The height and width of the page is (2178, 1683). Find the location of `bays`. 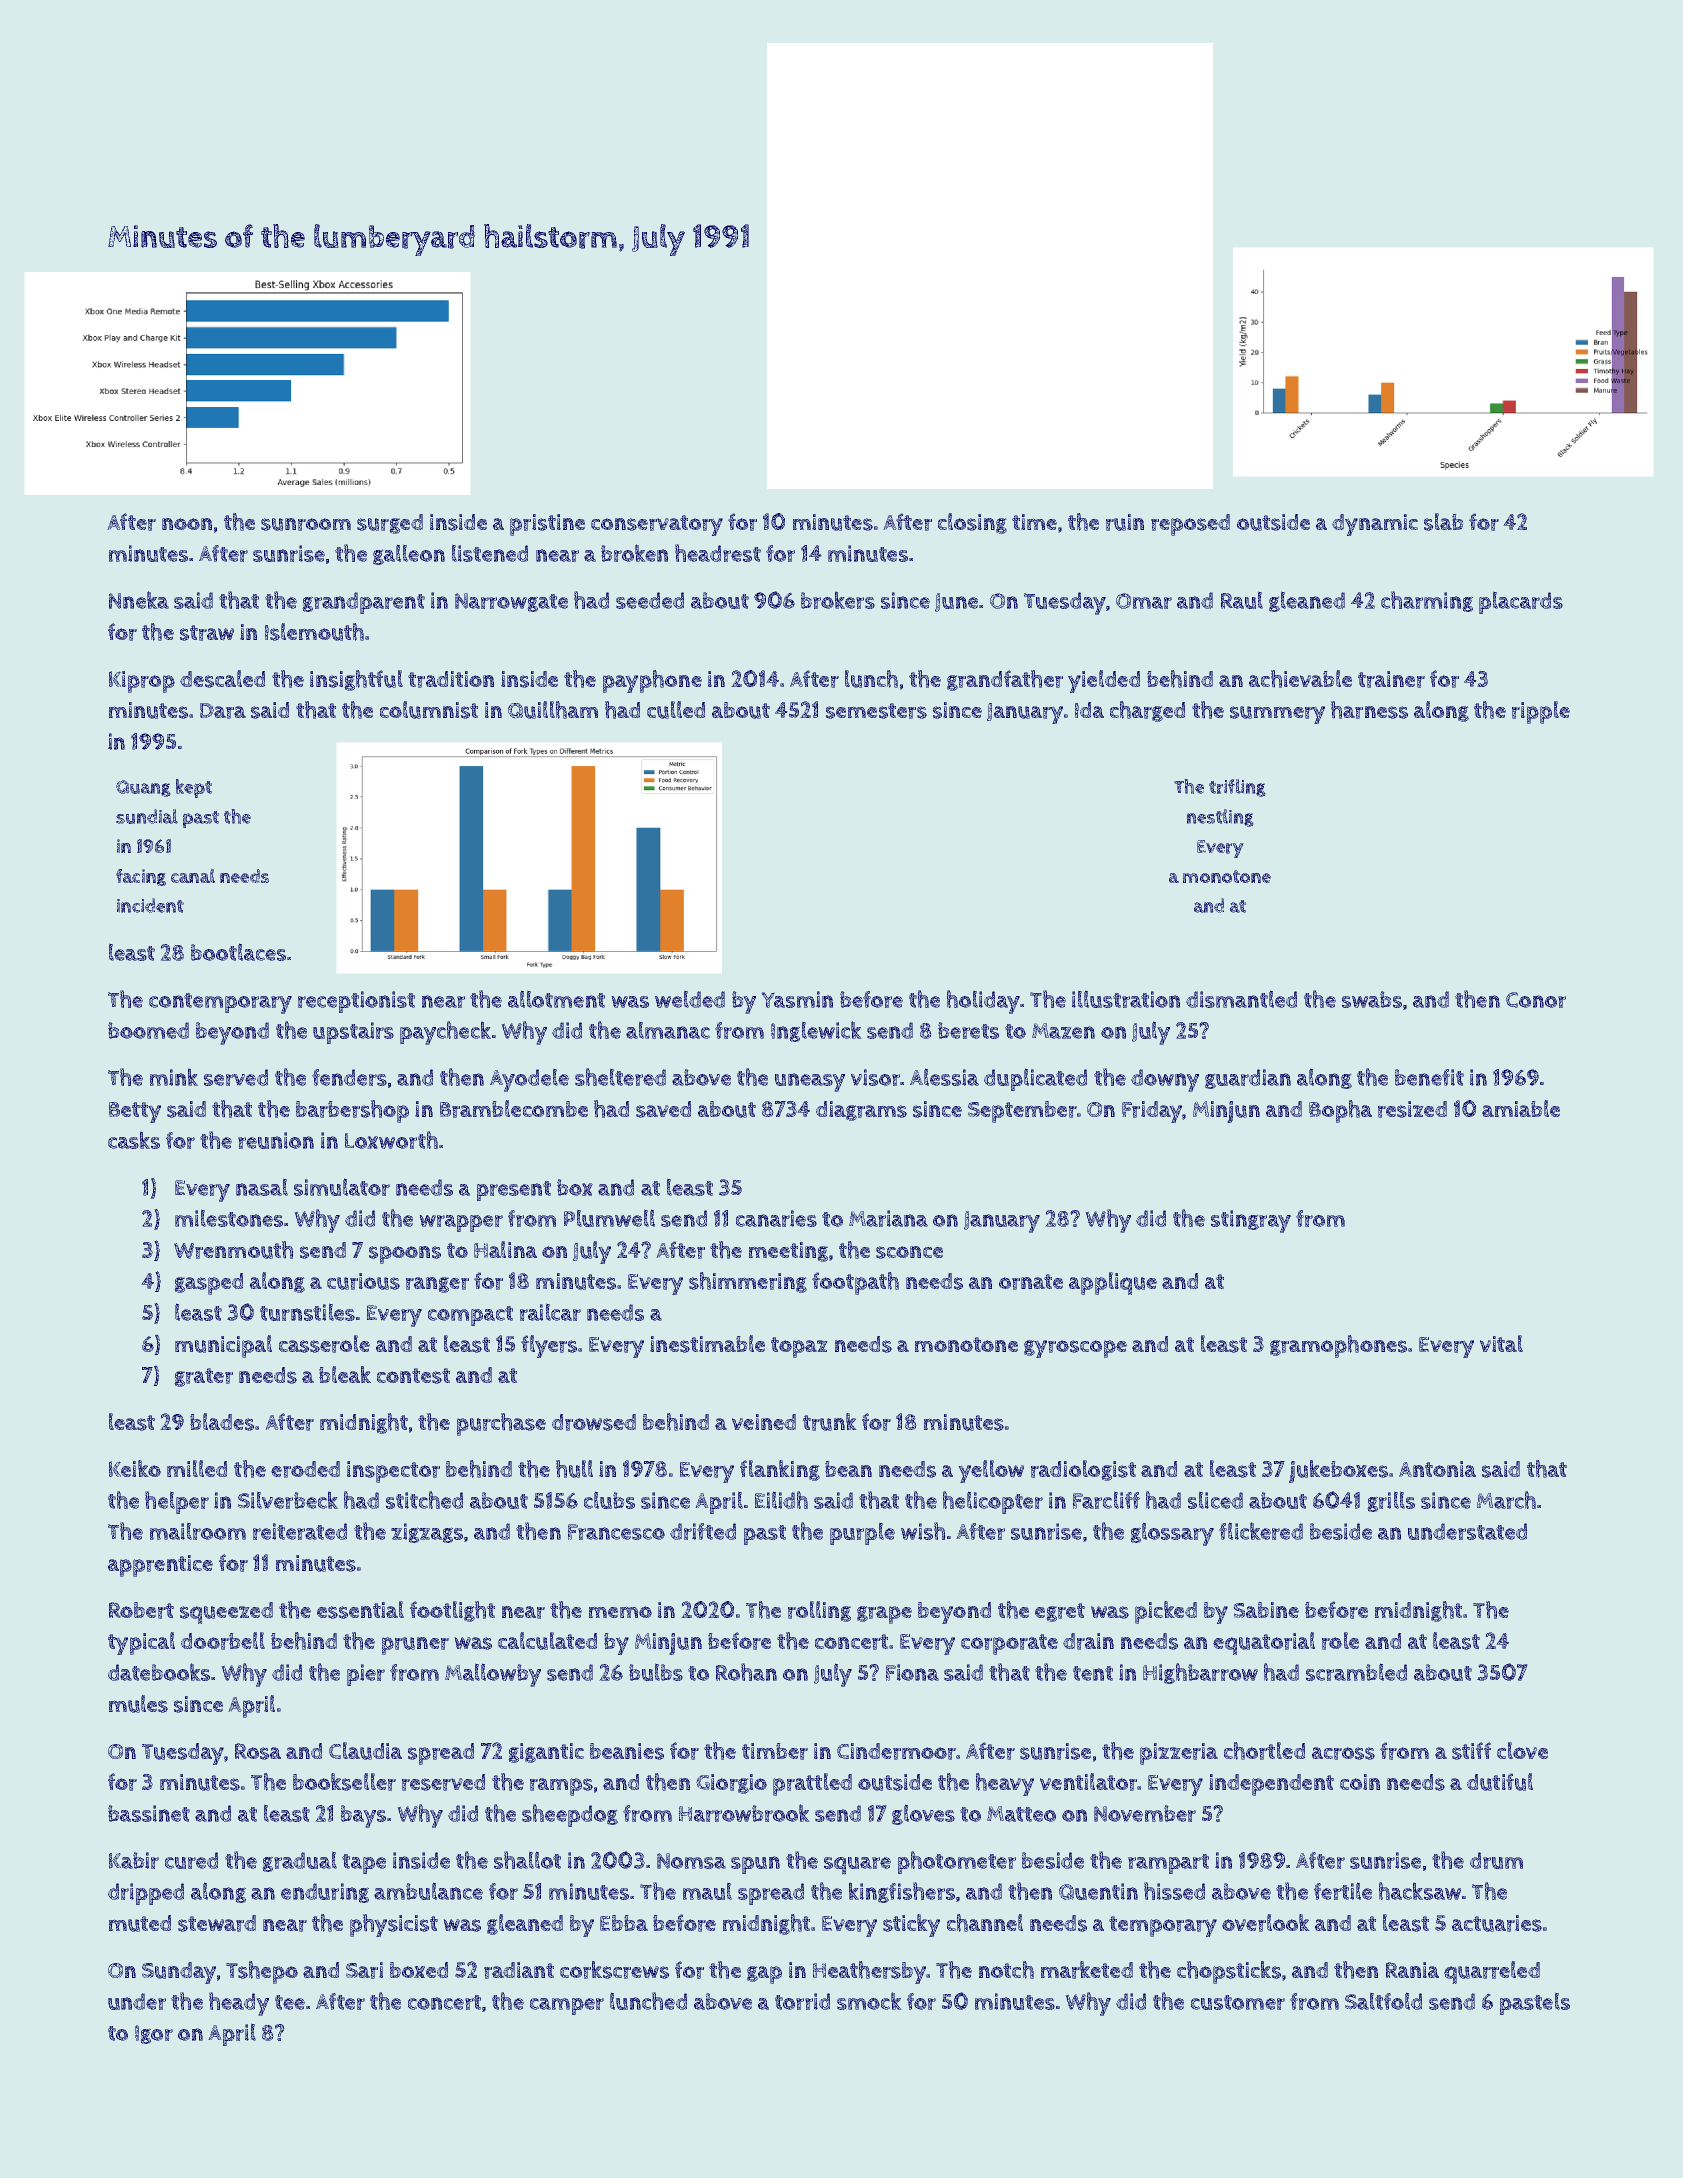

bays is located at coordinates (363, 1816).
